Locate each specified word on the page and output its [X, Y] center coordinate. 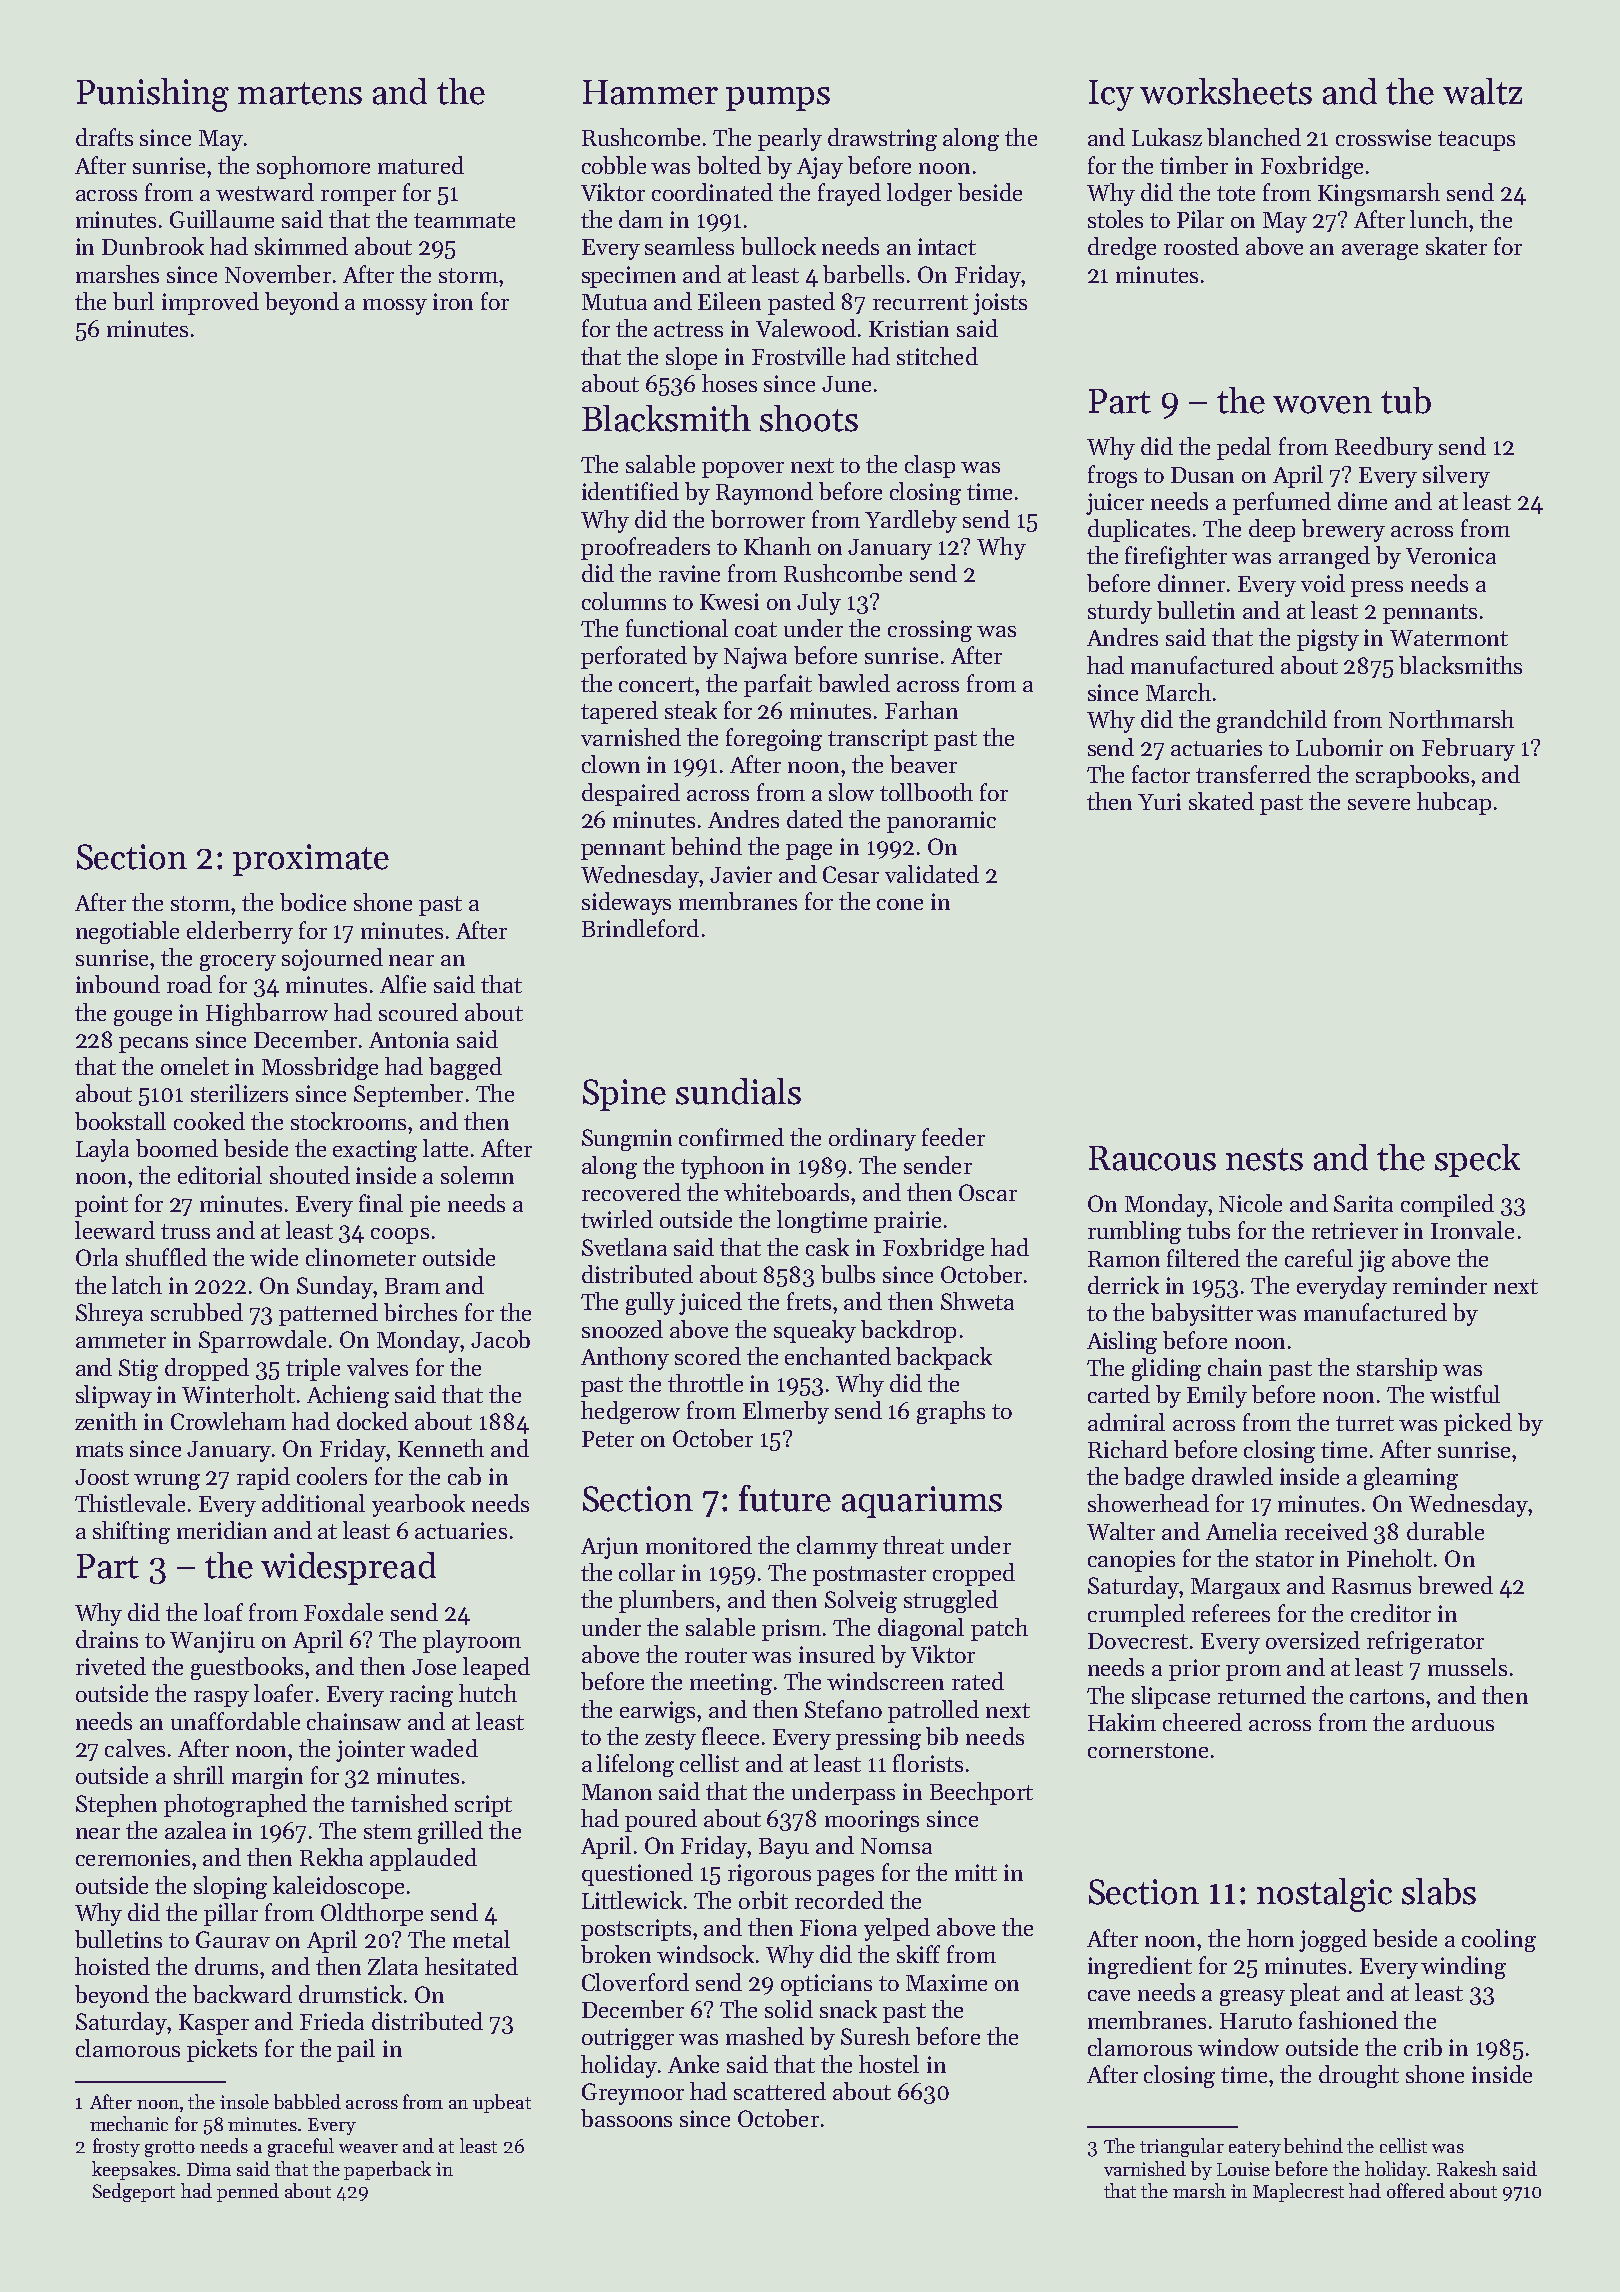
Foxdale [343, 1612]
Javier [741, 874]
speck [1477, 1160]
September [408, 1095]
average [1380, 252]
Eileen [729, 301]
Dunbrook [153, 246]
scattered [780, 2091]
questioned [637, 1874]
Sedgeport [134, 2192]
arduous [1453, 1722]
